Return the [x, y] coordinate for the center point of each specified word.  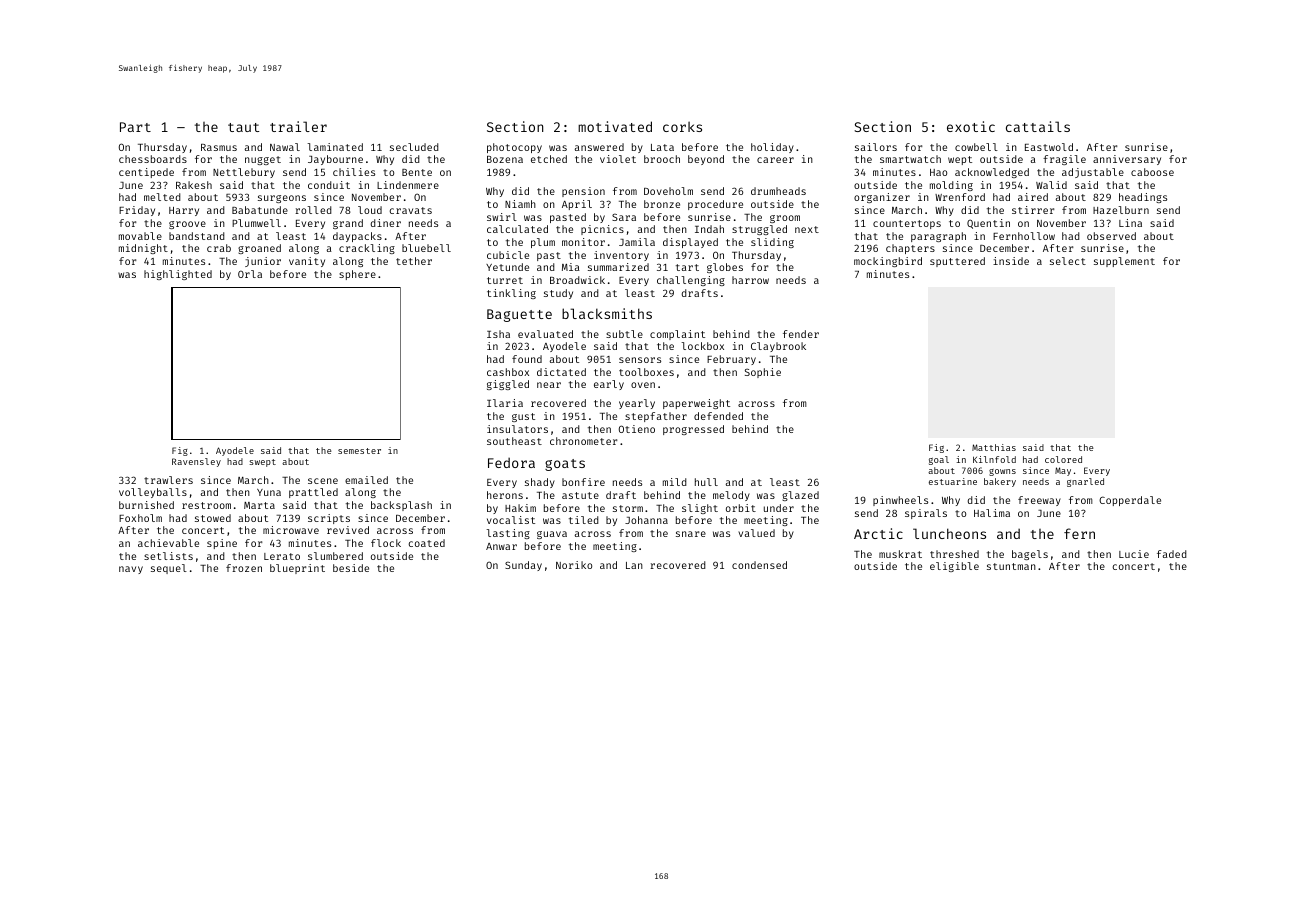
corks [682, 126]
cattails [1038, 126]
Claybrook [778, 347]
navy [131, 570]
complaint [677, 335]
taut [243, 127]
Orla [250, 274]
